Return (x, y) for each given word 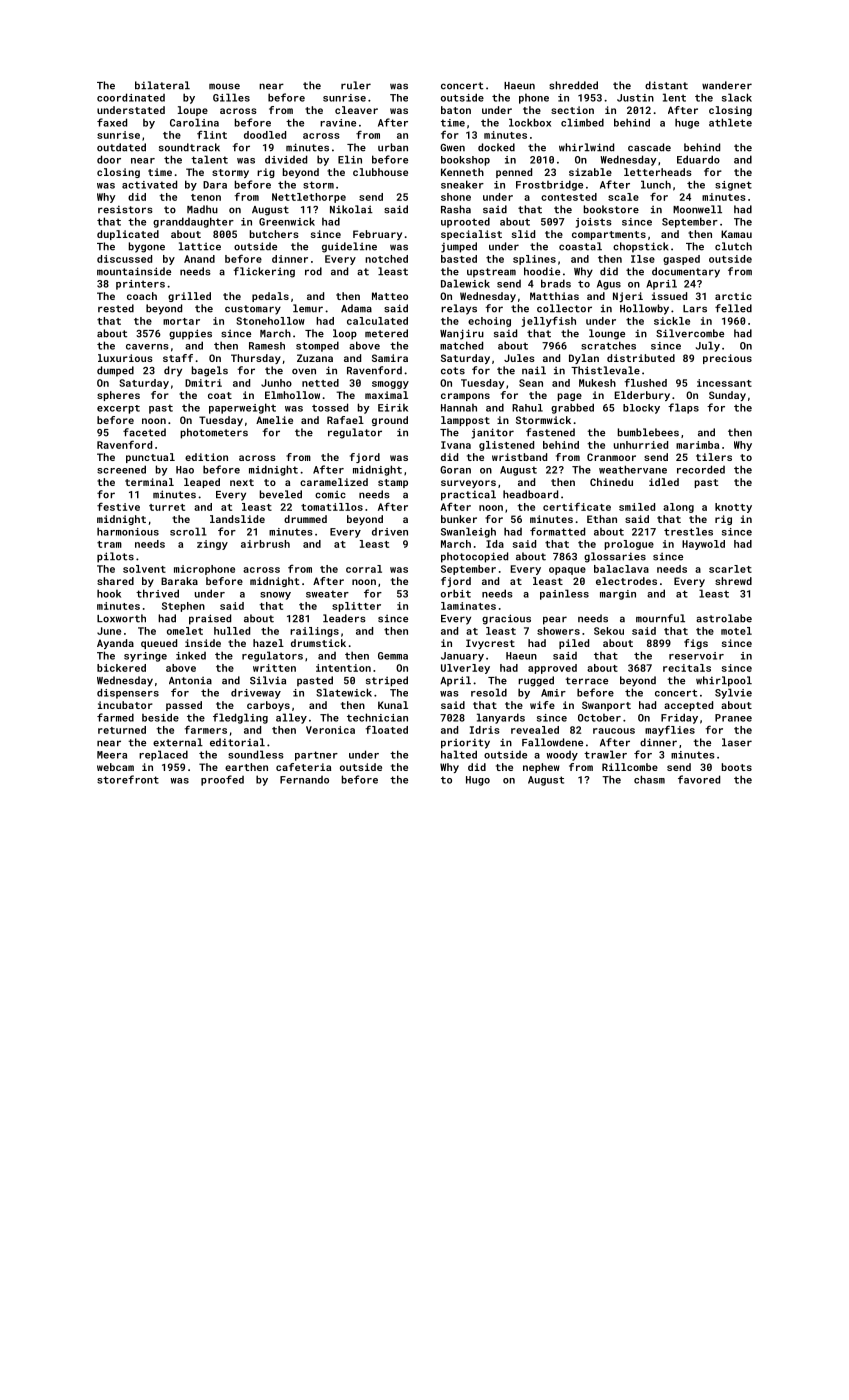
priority (465, 743)
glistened (506, 446)
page (569, 397)
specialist (471, 235)
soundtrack (189, 147)
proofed (222, 780)
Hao (185, 470)
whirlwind (586, 147)
